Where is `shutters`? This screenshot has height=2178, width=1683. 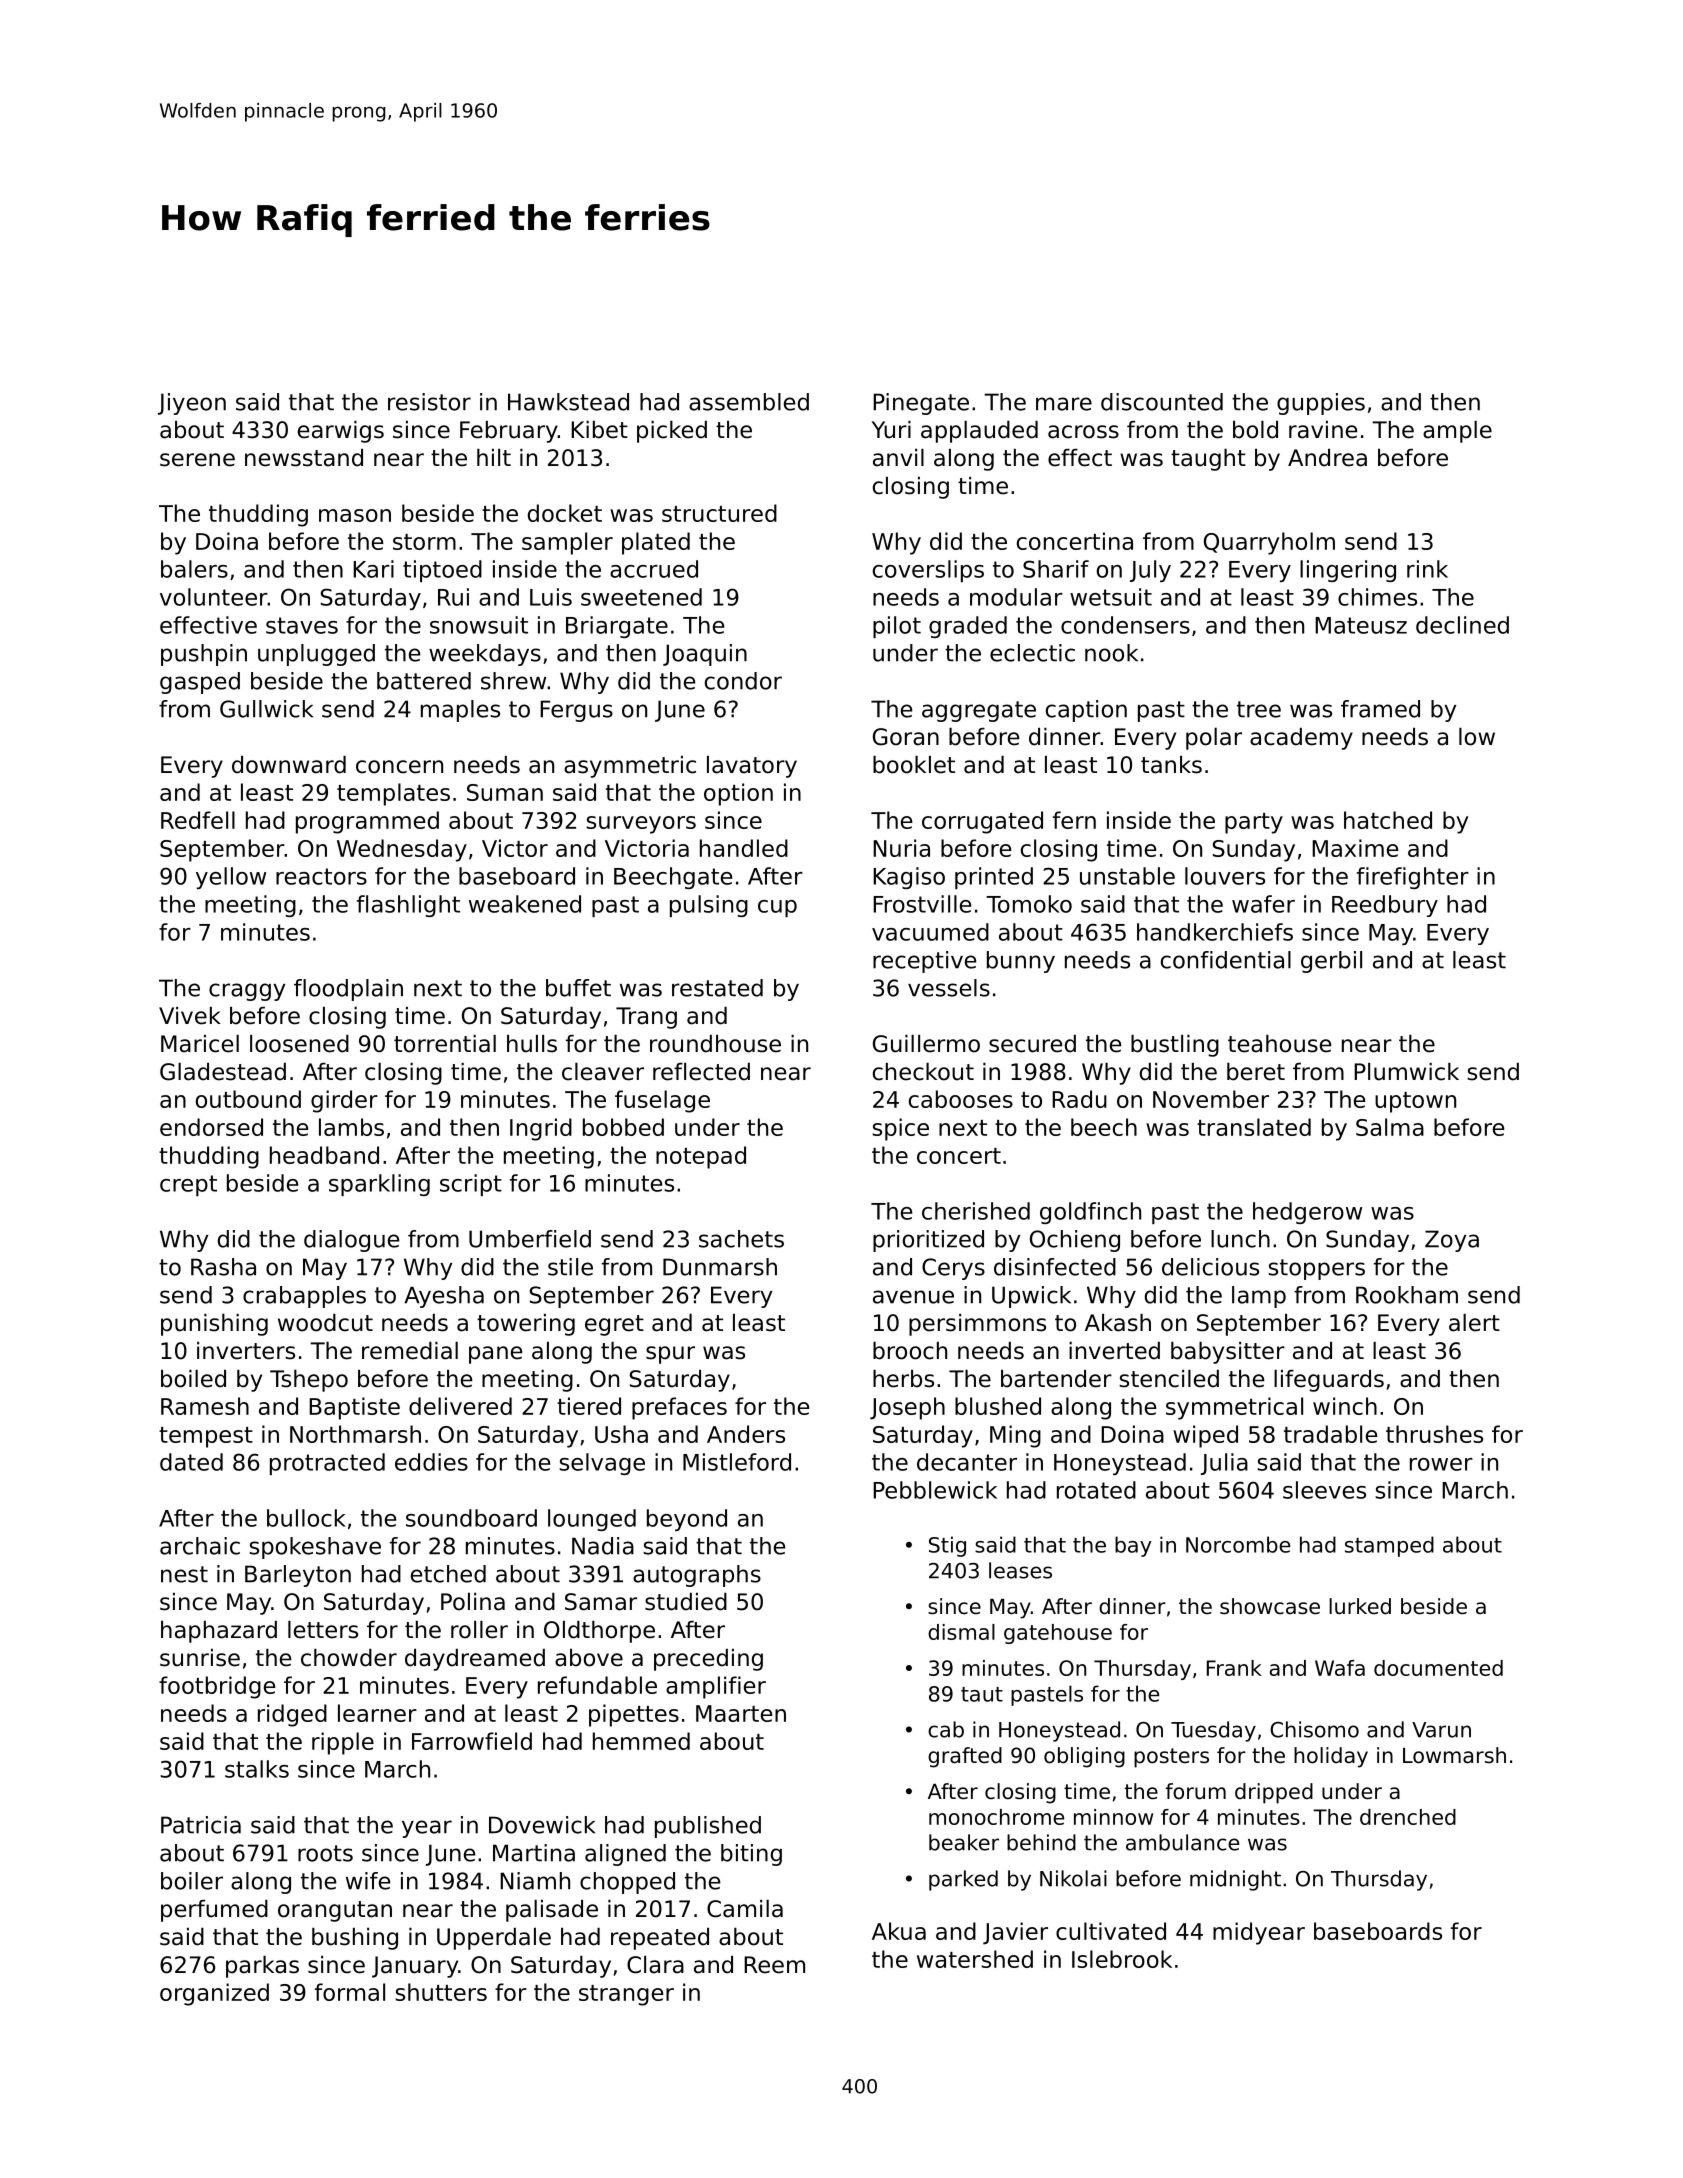 shutters is located at coordinates (441, 1992).
